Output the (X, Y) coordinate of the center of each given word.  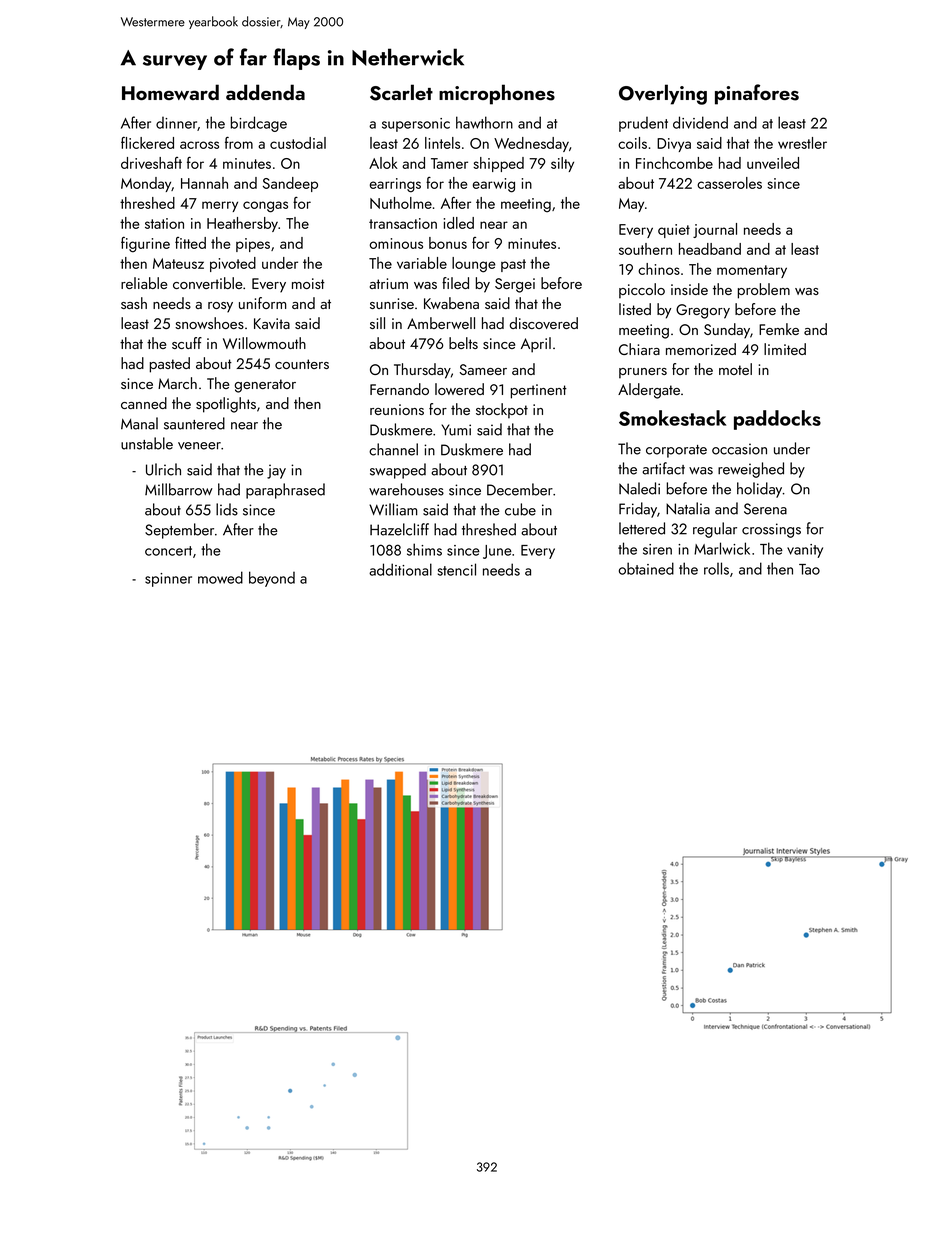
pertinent (539, 391)
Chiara (639, 349)
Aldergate (649, 391)
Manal (139, 423)
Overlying (663, 94)
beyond (272, 579)
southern (645, 249)
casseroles (729, 183)
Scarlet (401, 92)
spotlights (226, 405)
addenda (265, 92)
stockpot (502, 411)
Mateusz (178, 263)
